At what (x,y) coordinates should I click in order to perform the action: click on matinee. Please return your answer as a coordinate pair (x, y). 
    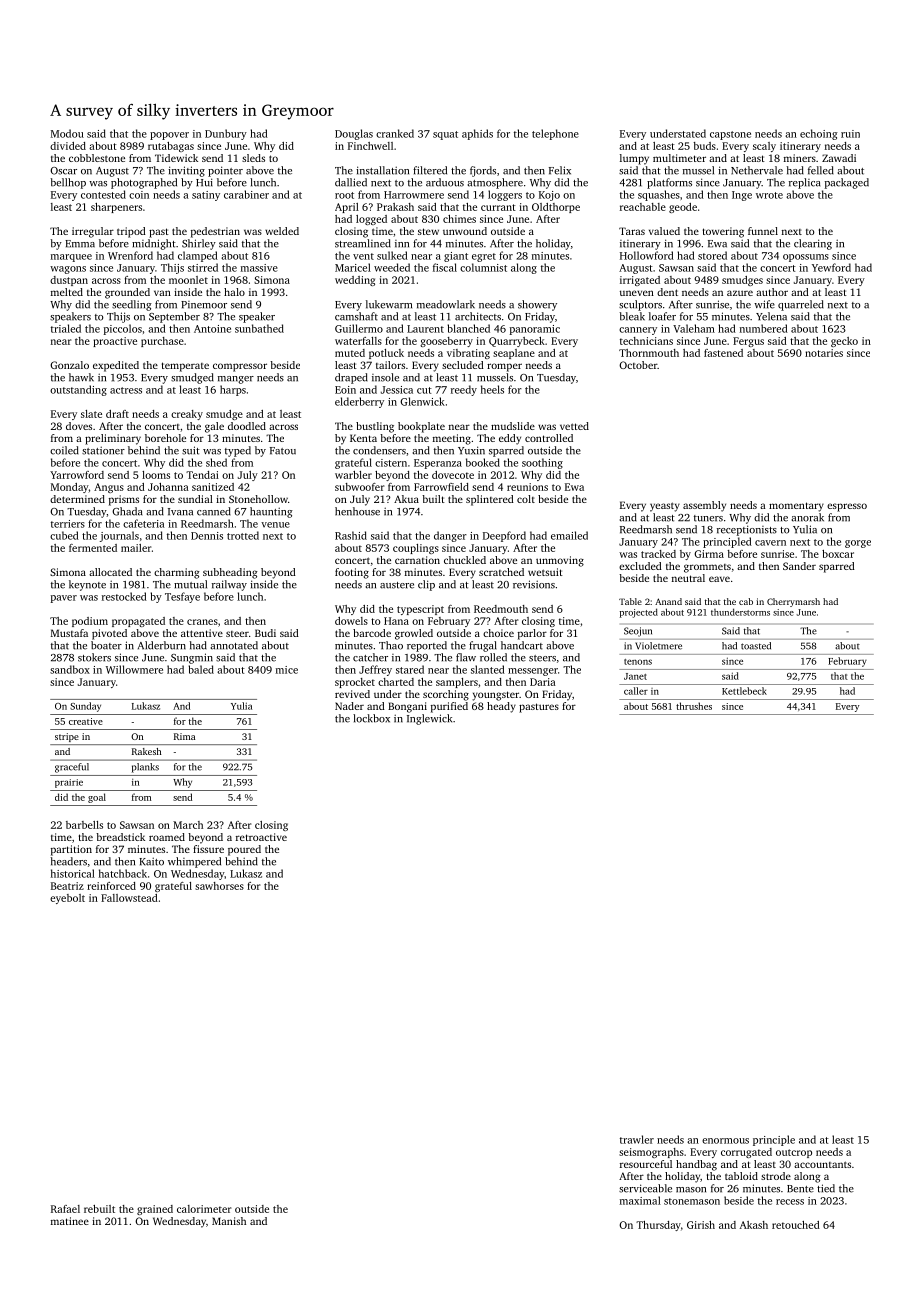
    Looking at the image, I should click on (70, 1221).
